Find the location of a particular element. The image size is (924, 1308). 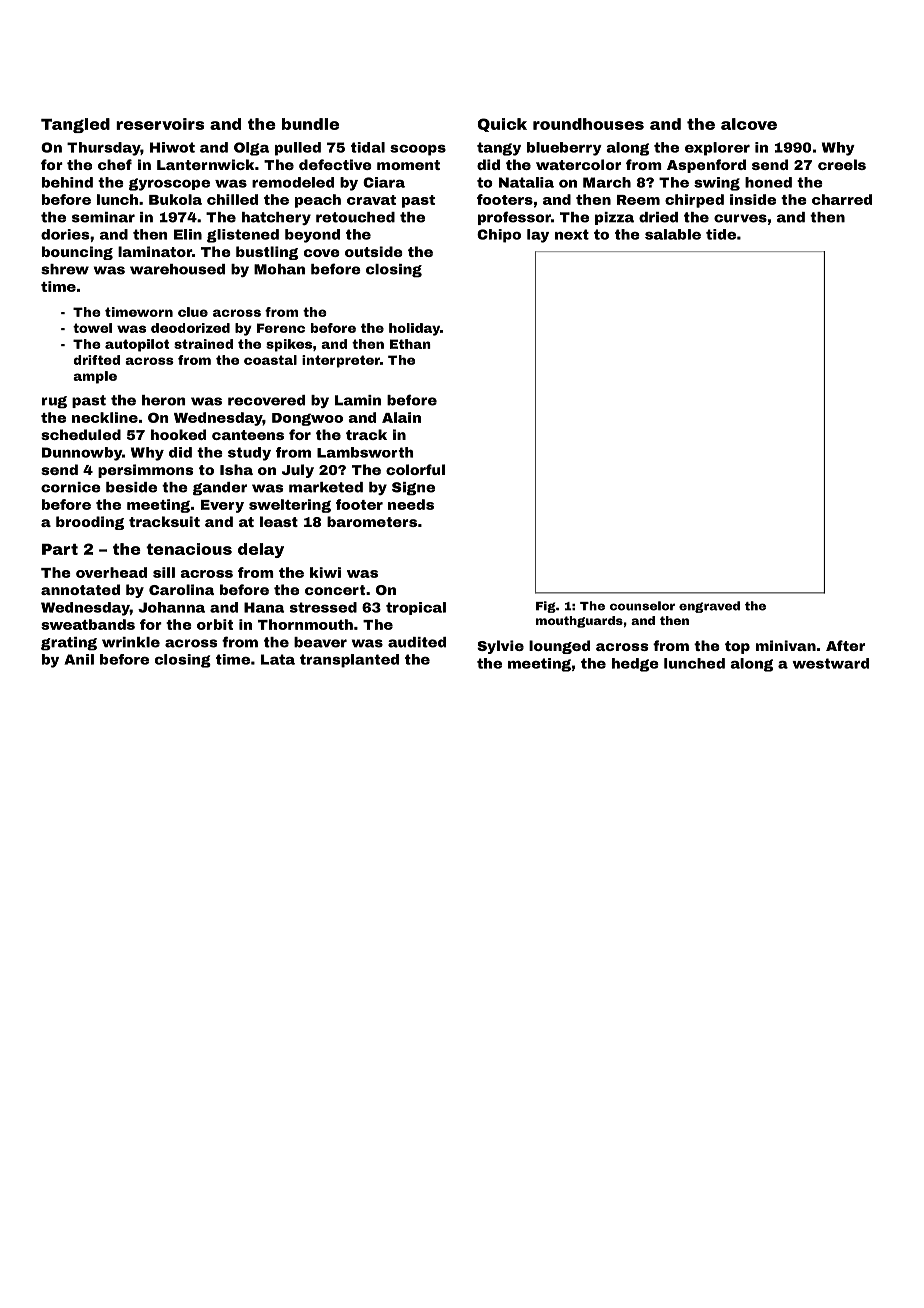

holiday is located at coordinates (414, 329).
